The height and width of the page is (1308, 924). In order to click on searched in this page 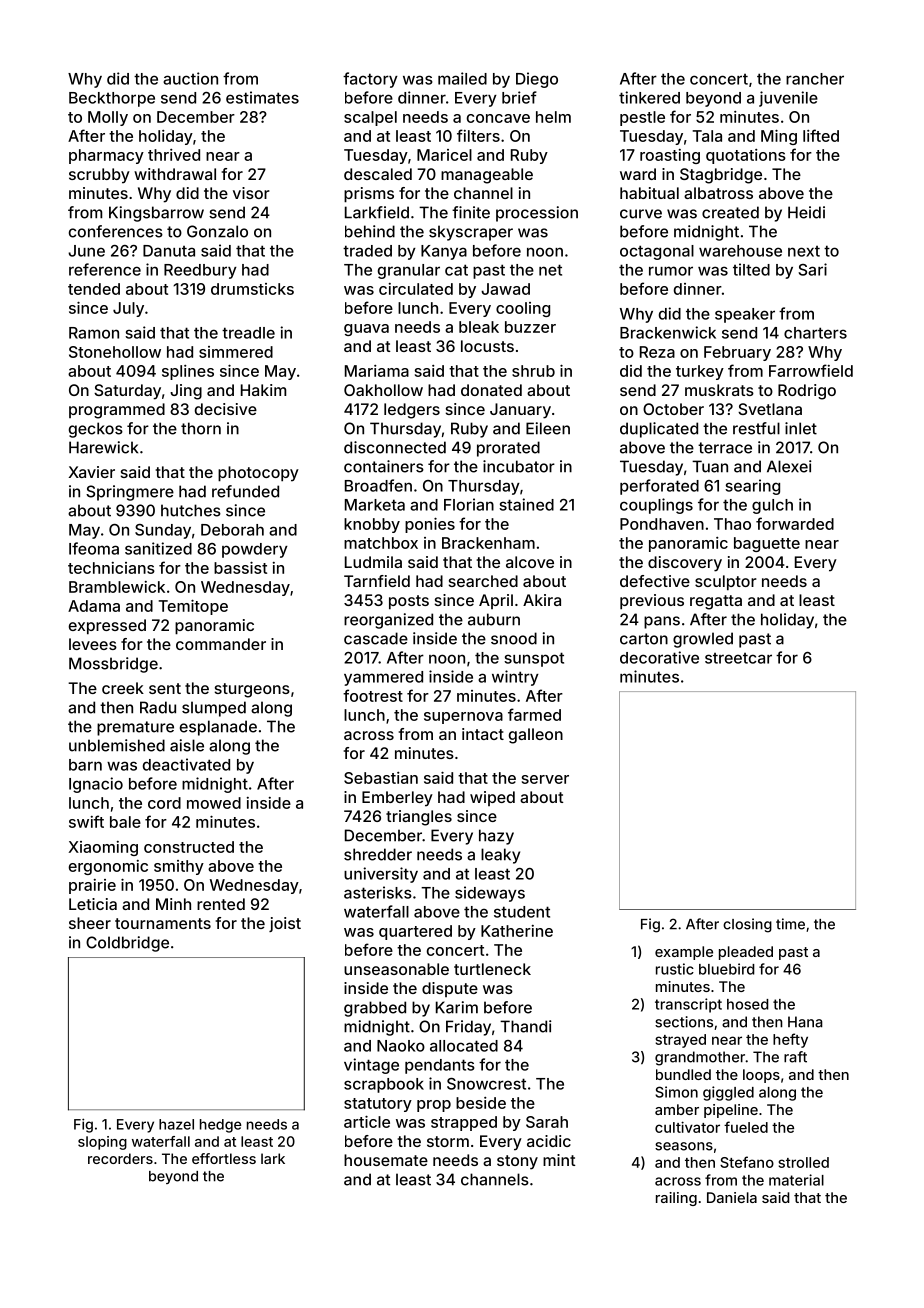, I will do `click(483, 581)`.
